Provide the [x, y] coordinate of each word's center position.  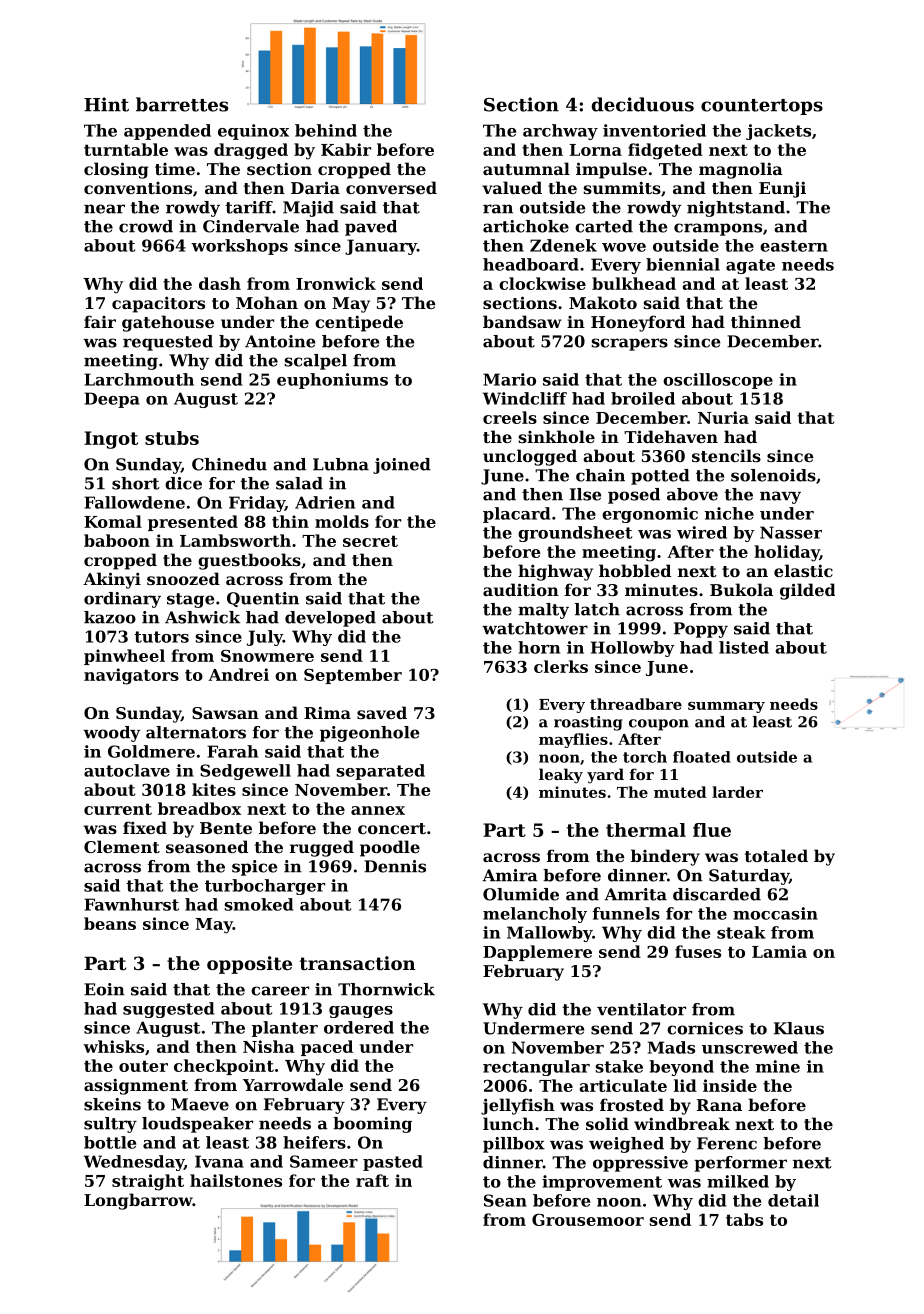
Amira [510, 875]
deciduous [643, 104]
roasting [588, 723]
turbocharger [265, 887]
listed [744, 647]
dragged [251, 151]
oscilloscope [718, 381]
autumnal [526, 168]
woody [111, 734]
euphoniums [332, 381]
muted [680, 792]
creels [510, 417]
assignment [136, 1086]
